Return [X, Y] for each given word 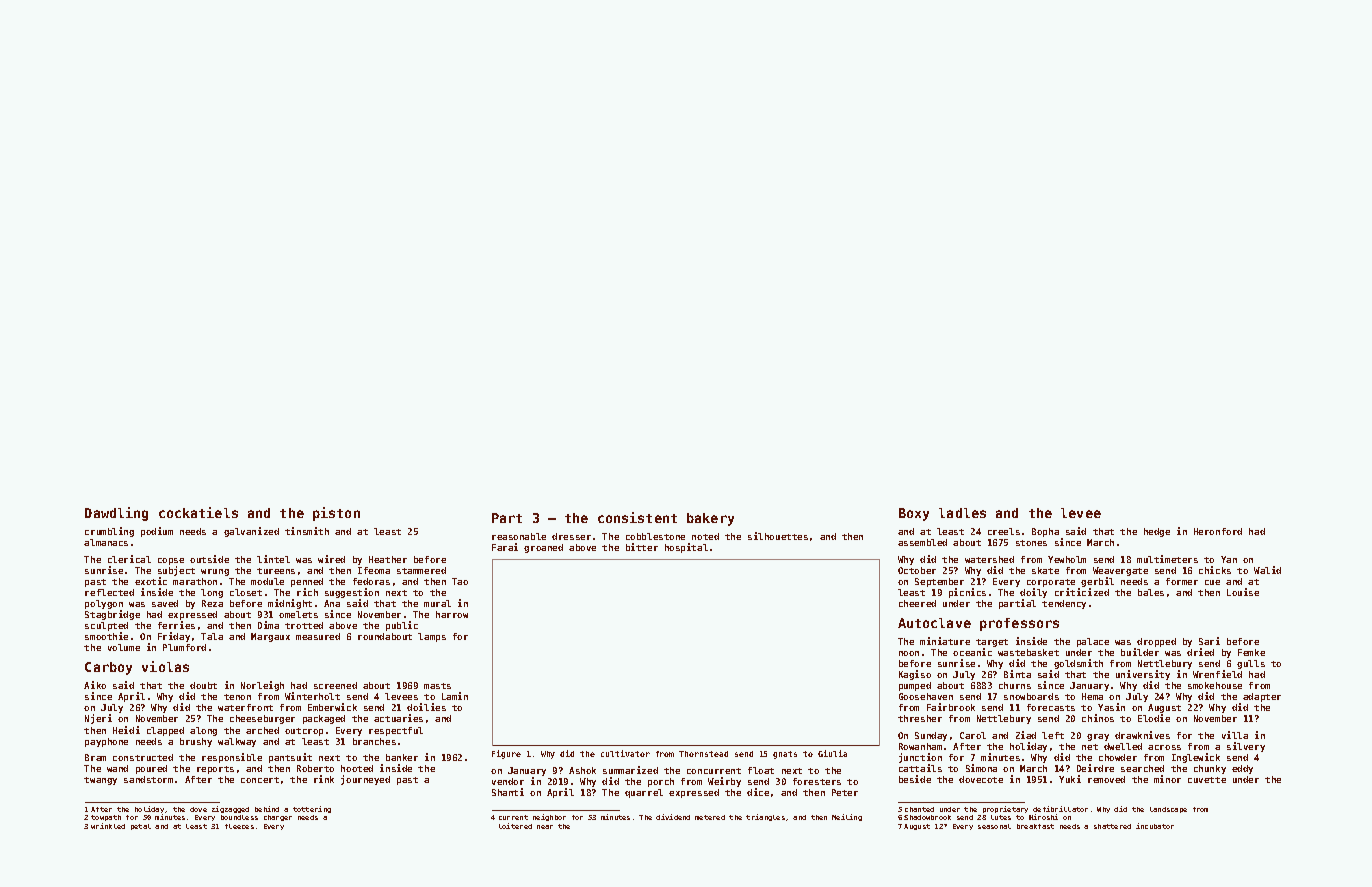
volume [124, 647]
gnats [785, 755]
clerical [129, 559]
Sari [1209, 641]
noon [909, 653]
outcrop [304, 732]
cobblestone [655, 536]
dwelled [1123, 746]
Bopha [1045, 532]
